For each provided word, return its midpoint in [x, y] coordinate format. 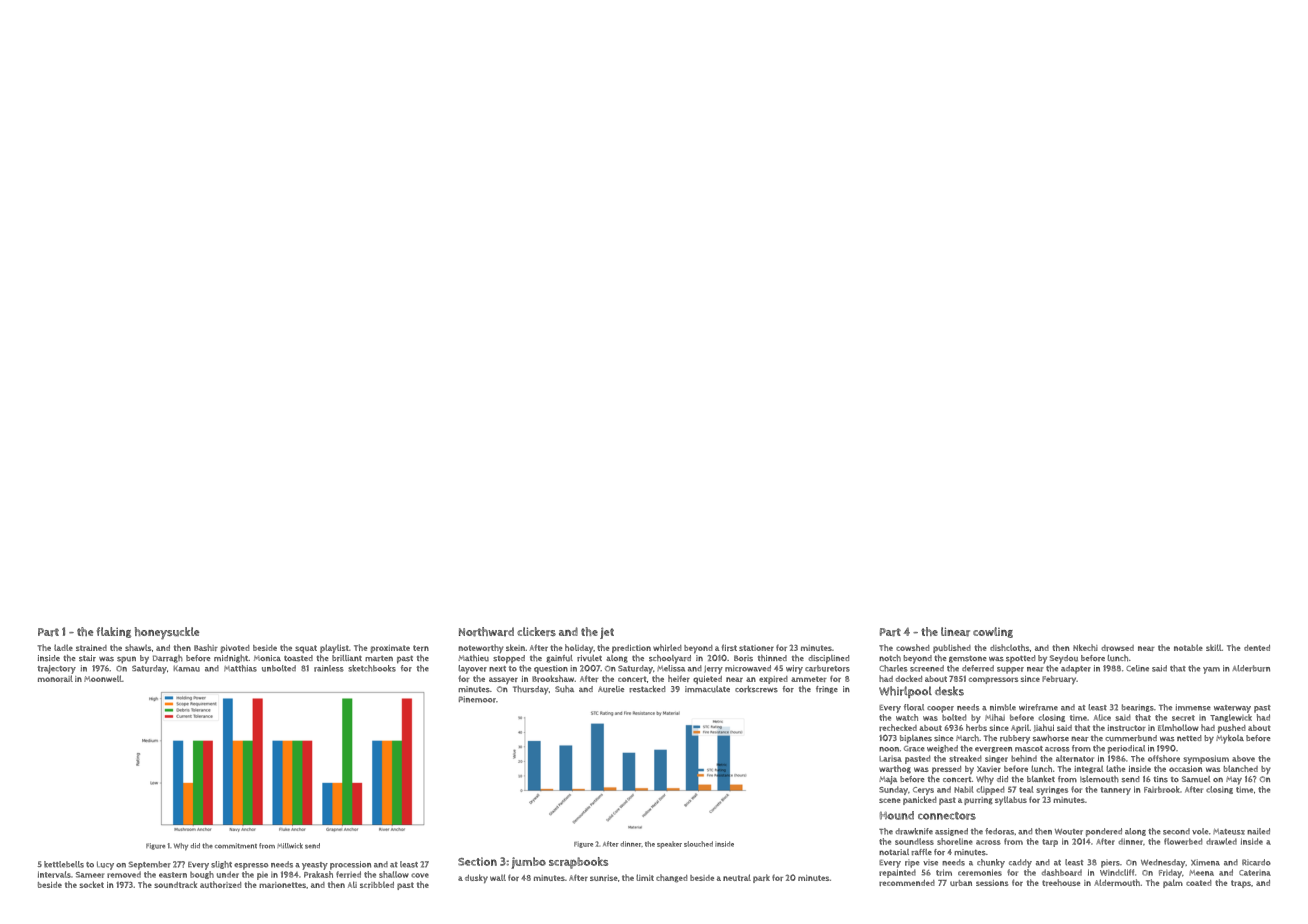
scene [890, 800]
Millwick [290, 846]
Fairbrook [1162, 789]
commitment [236, 846]
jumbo [528, 863]
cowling [993, 632]
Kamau [186, 668]
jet [607, 633]
